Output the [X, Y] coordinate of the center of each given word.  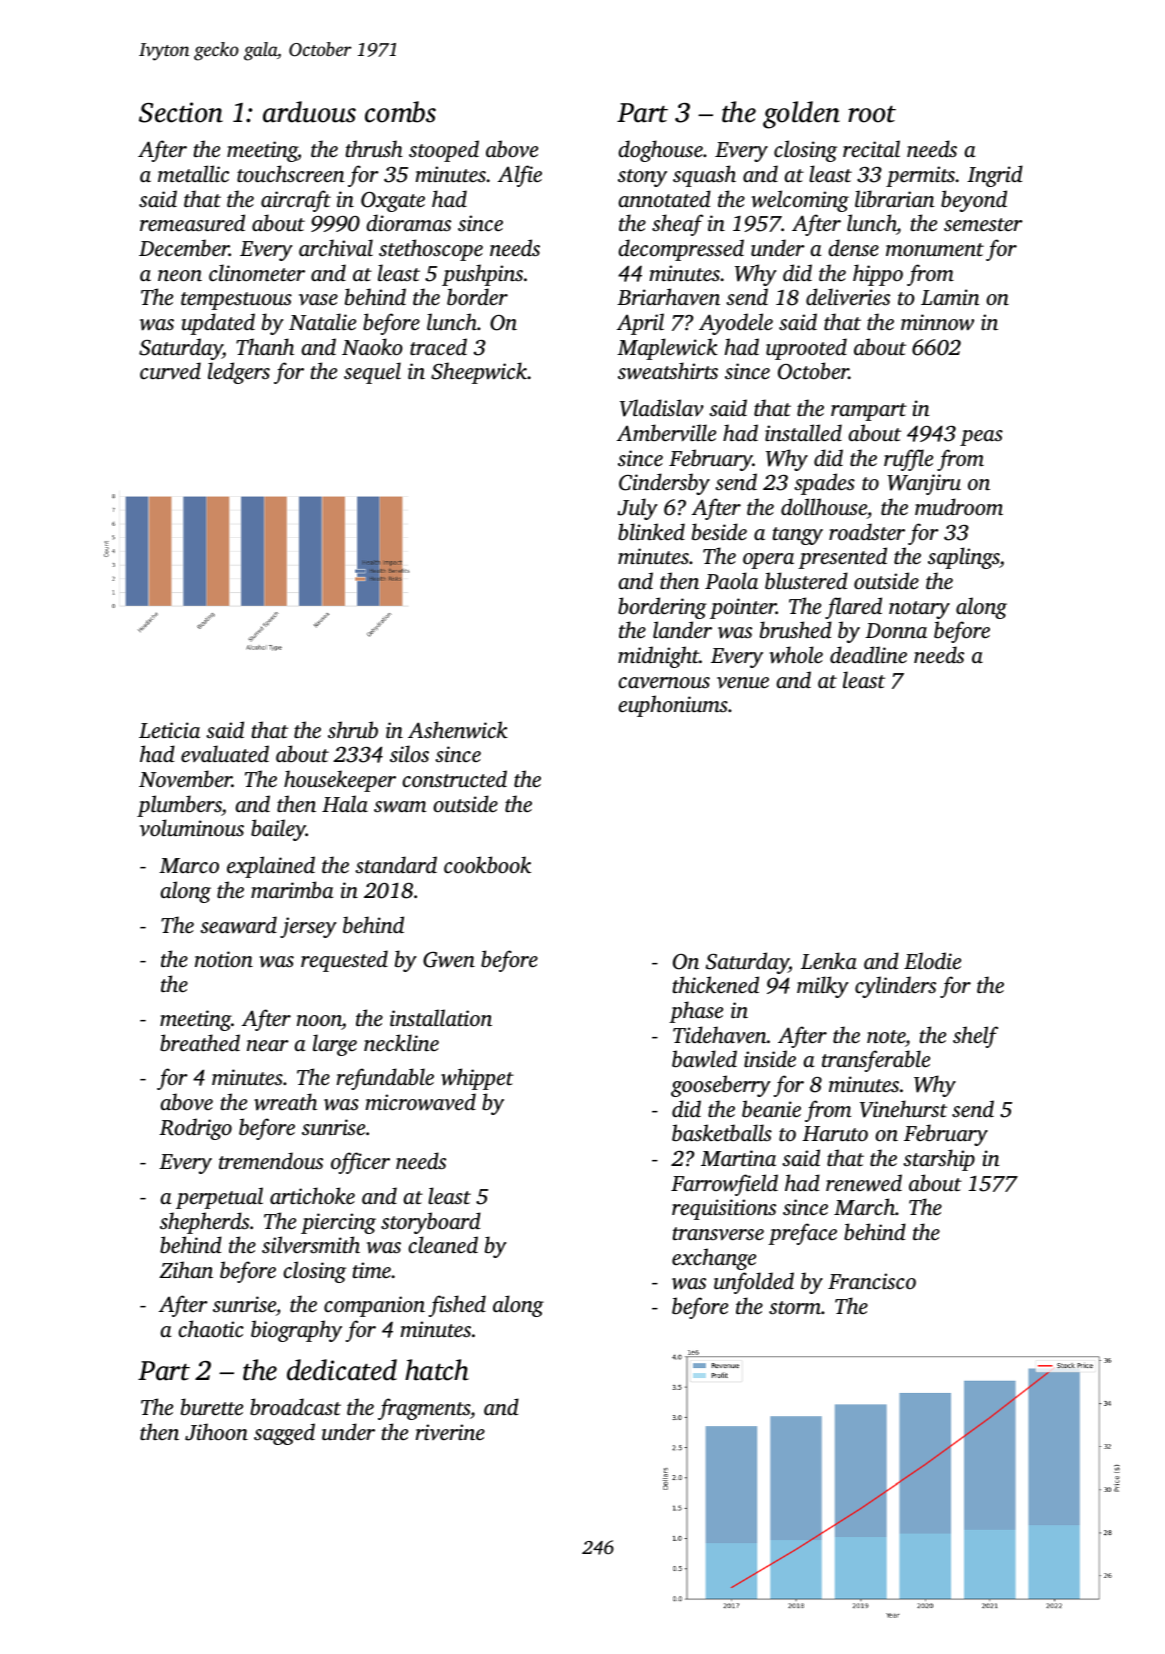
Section [181, 112]
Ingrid [995, 176]
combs [400, 112]
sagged [284, 1434]
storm [795, 1307]
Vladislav [662, 408]
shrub [353, 729]
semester [983, 224]
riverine [450, 1432]
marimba [292, 889]
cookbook [487, 864]
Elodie [932, 960]
